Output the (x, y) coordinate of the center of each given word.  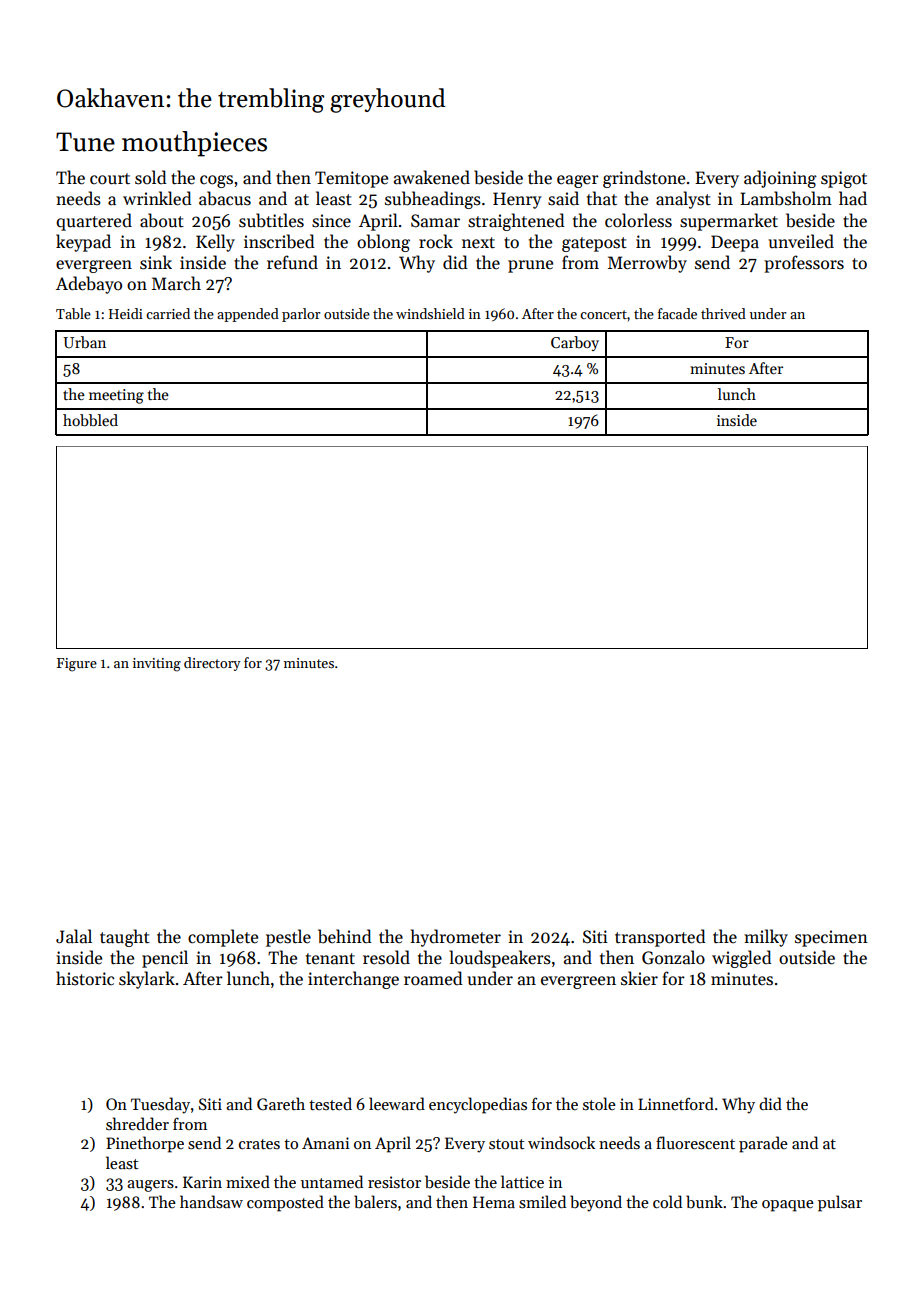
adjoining (780, 179)
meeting (116, 396)
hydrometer (456, 938)
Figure (77, 665)
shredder (137, 1123)
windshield (430, 313)
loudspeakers (500, 959)
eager (578, 181)
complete (223, 938)
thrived (723, 313)
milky (766, 938)
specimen (831, 938)
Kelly (215, 243)
